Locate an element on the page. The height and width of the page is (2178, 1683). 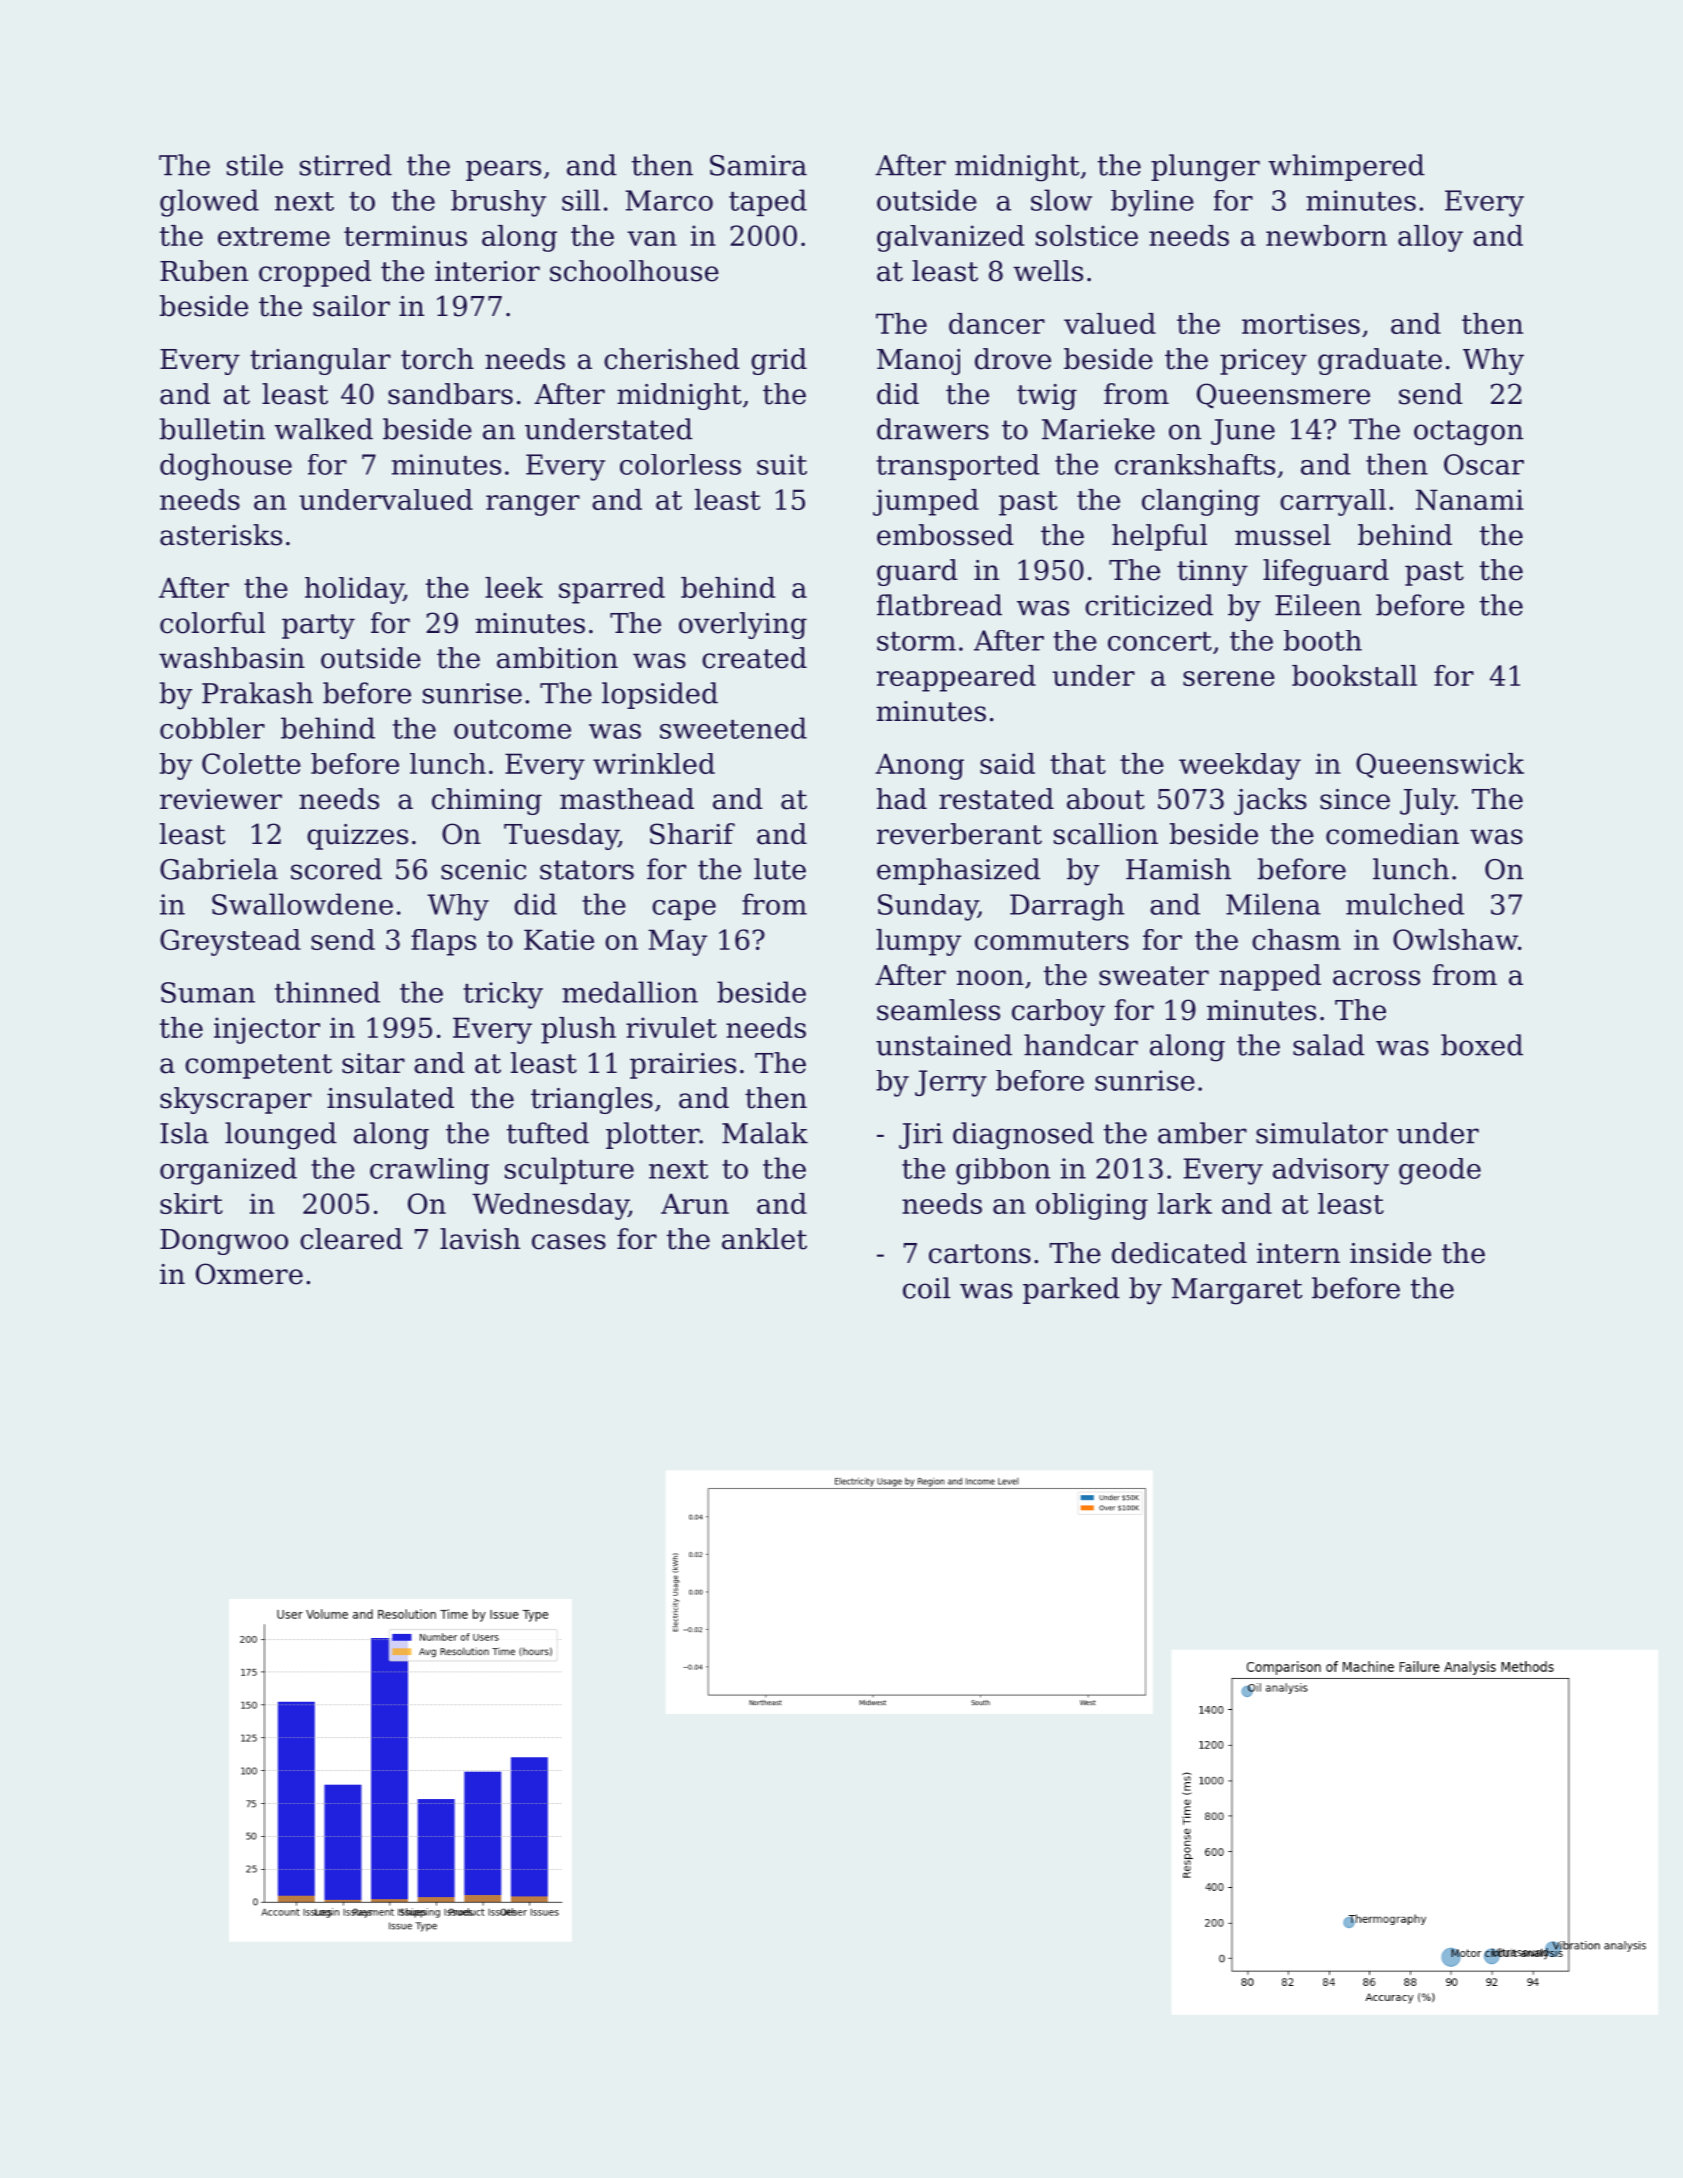
wells is located at coordinates (1048, 271).
